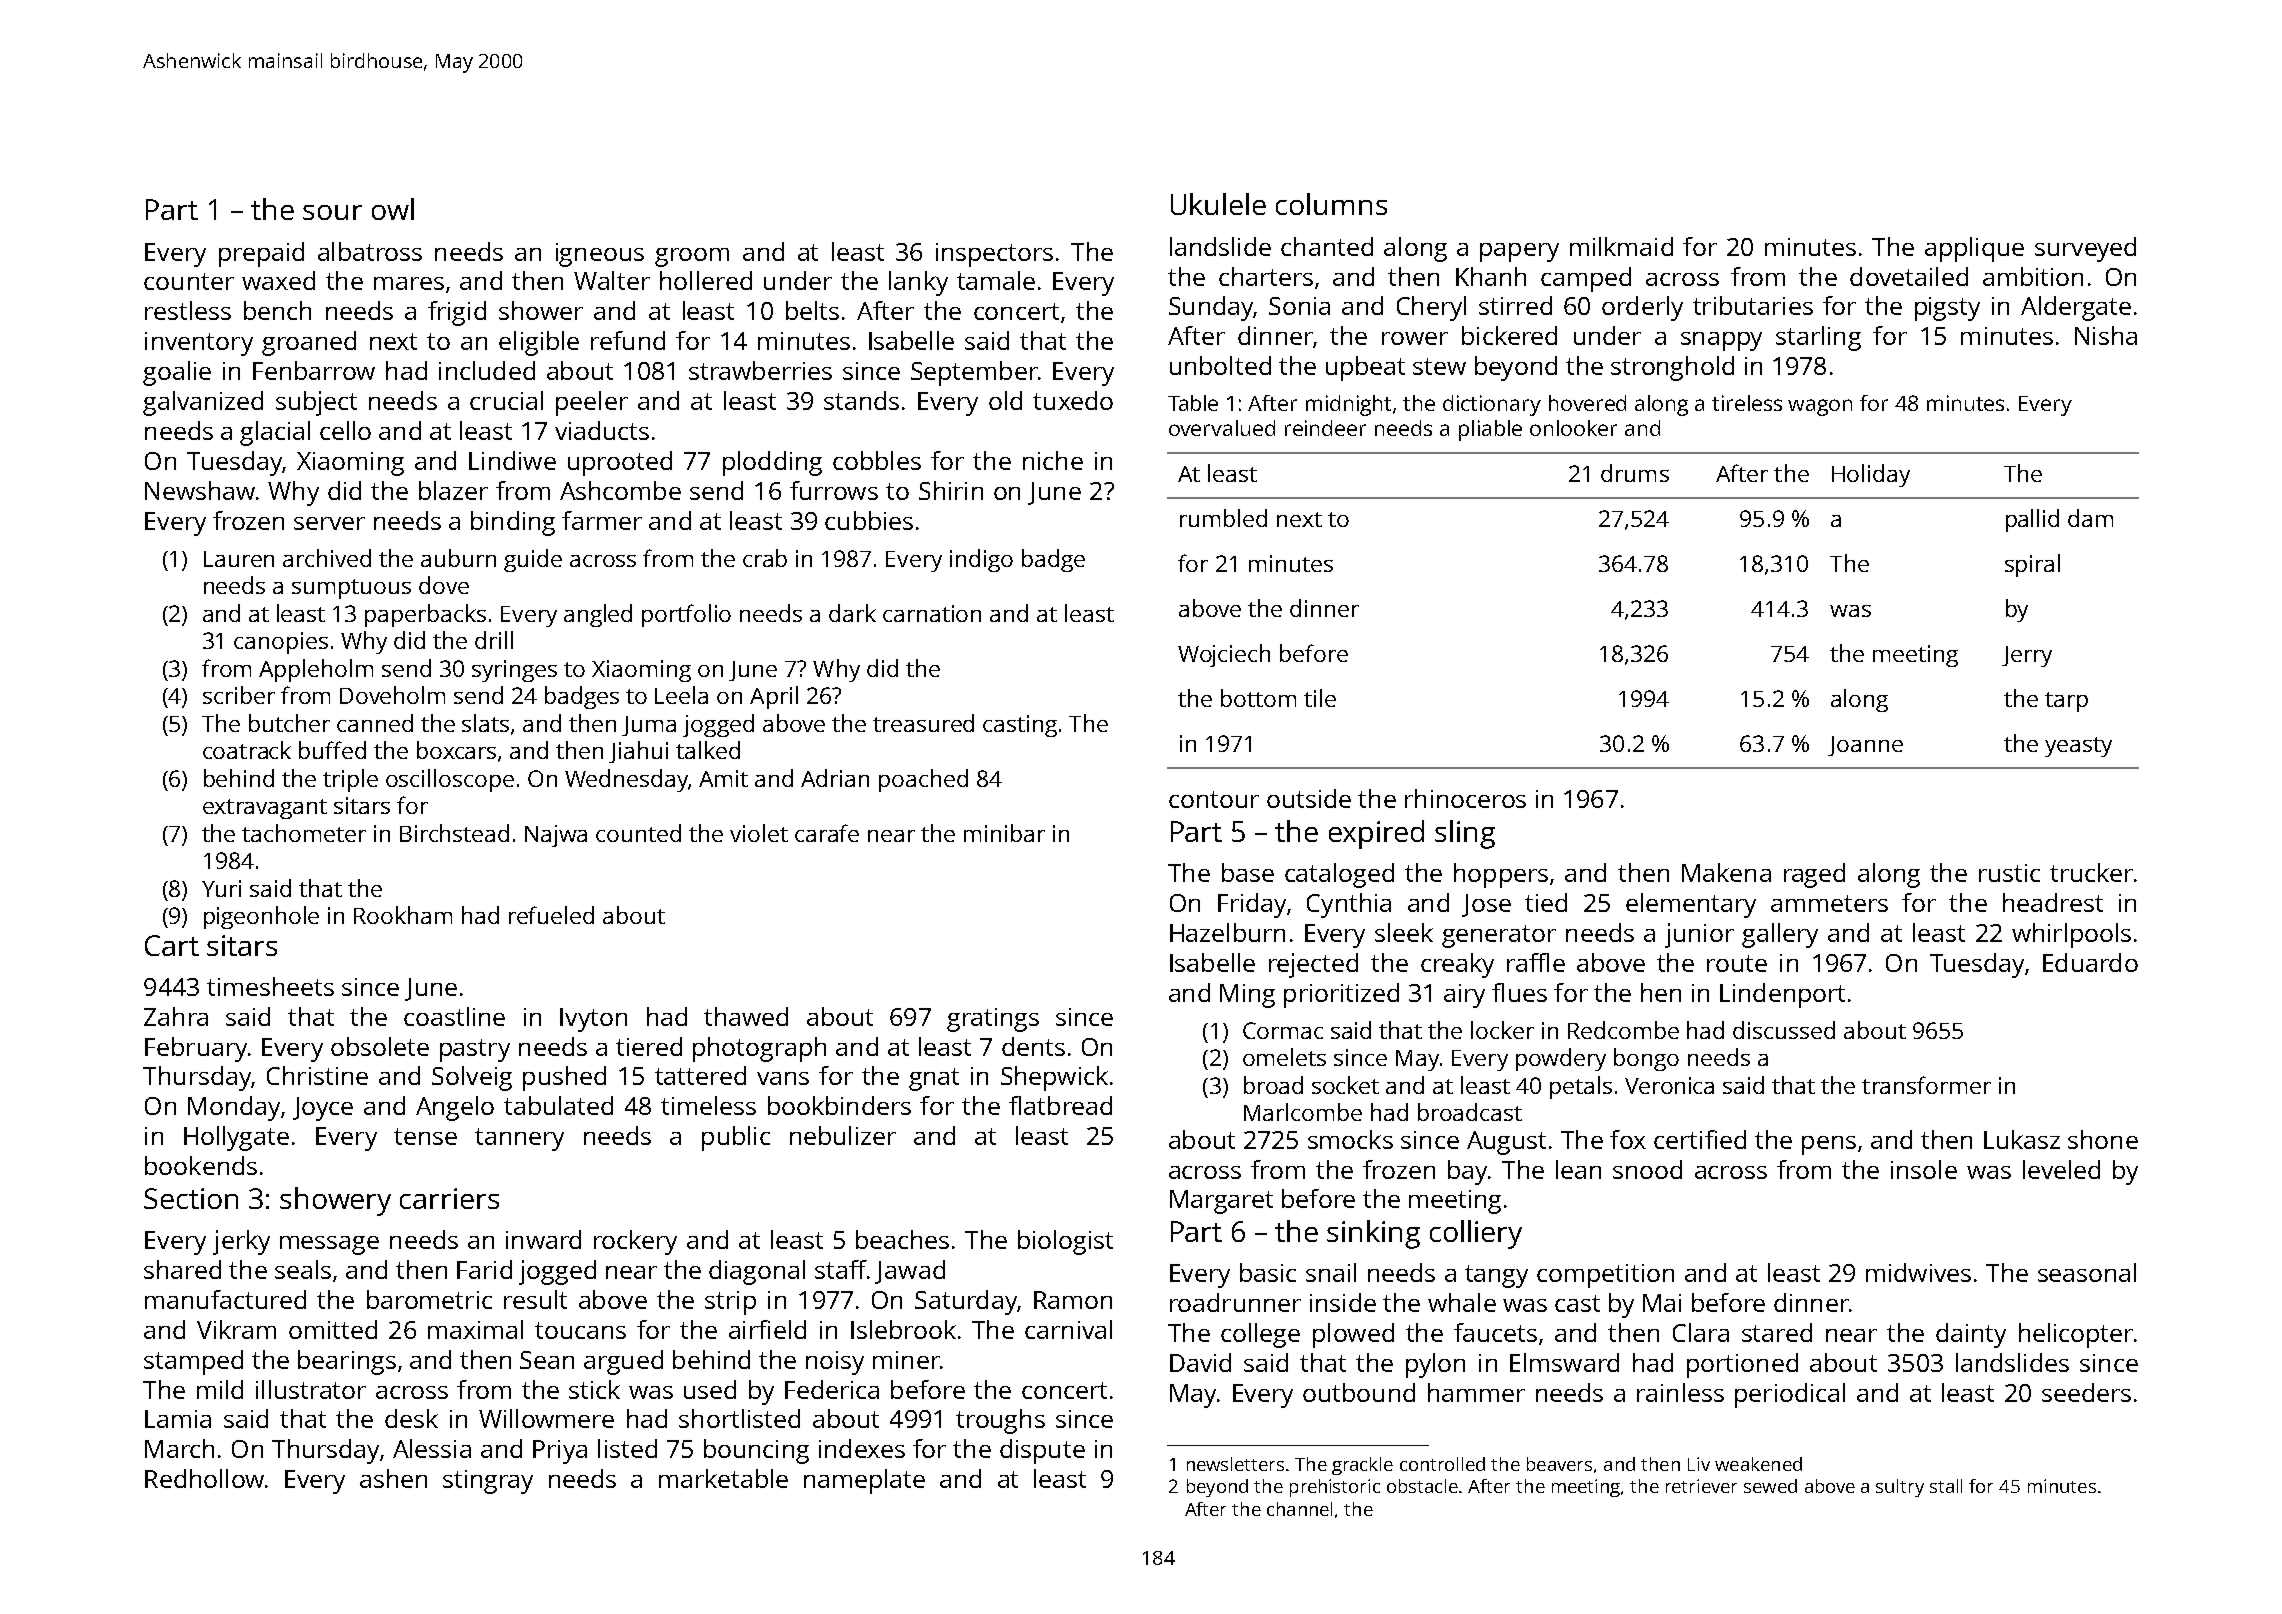 This screenshot has width=2282, height=1614. I want to click on desk, so click(411, 1418).
